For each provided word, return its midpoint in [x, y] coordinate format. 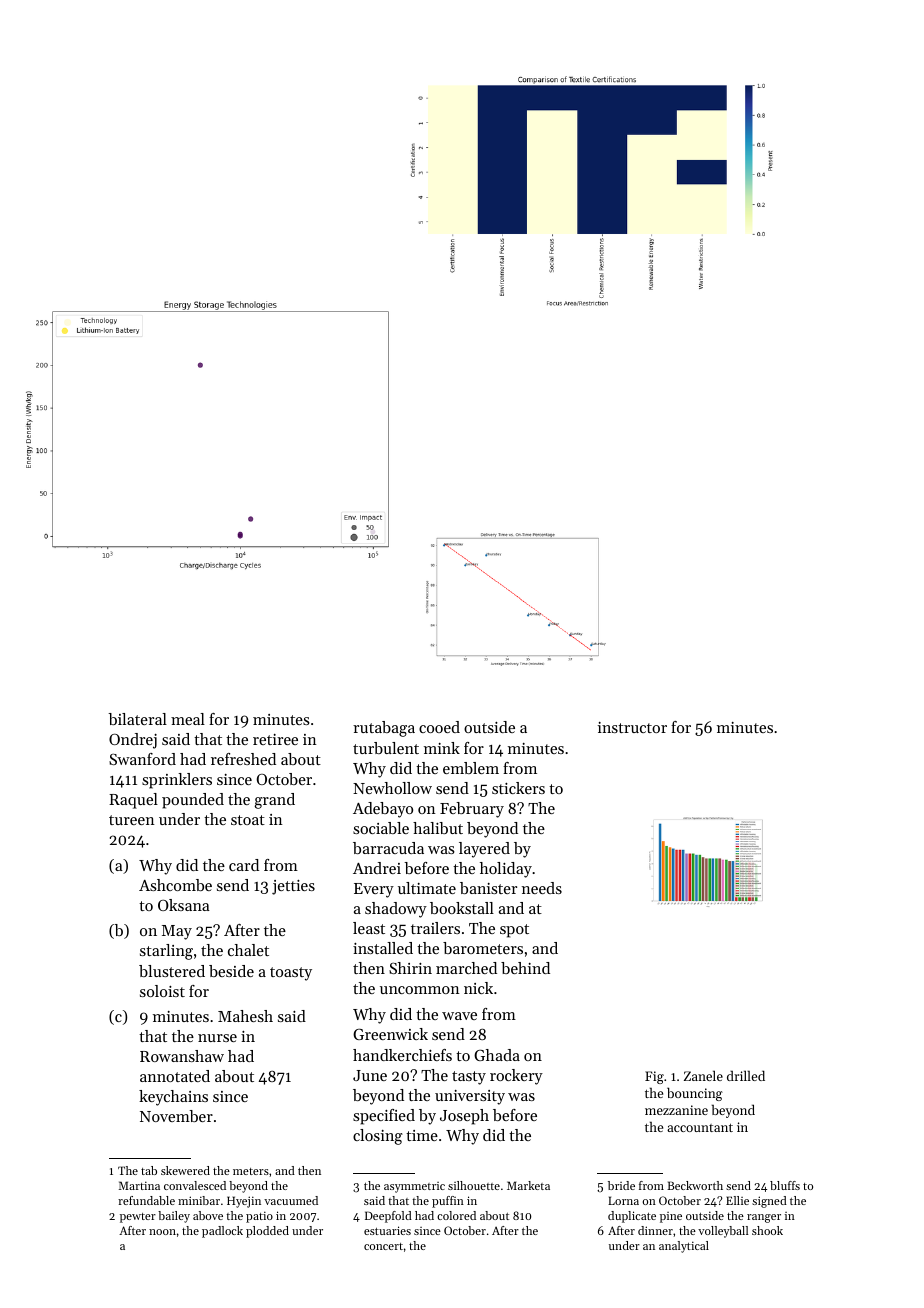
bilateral [137, 719]
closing [378, 1137]
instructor [632, 727]
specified [384, 1117]
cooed [439, 727]
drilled [746, 1075]
